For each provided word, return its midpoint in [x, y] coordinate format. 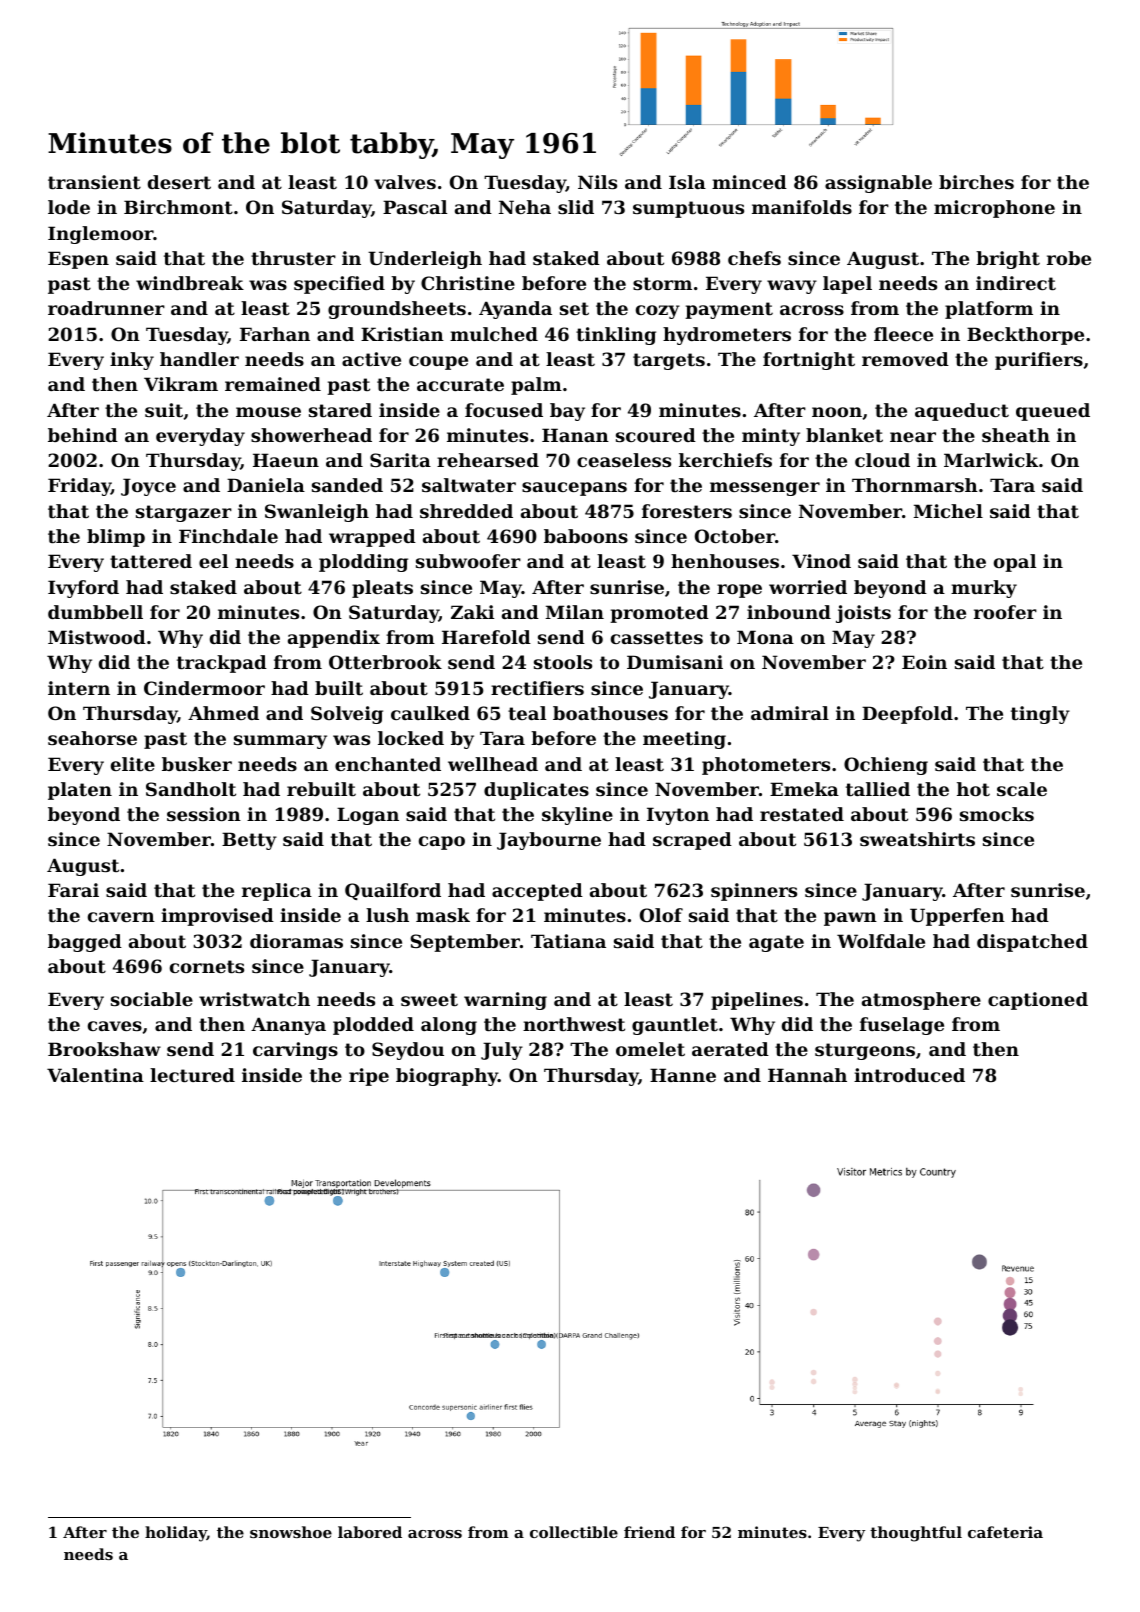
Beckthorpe [1025, 336]
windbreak [190, 283]
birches [976, 182]
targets [669, 361]
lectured [192, 1075]
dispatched [1032, 943]
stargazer [184, 513]
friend [649, 1532]
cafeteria [1005, 1532]
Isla [687, 182]
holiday [176, 1534]
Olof [661, 915]
